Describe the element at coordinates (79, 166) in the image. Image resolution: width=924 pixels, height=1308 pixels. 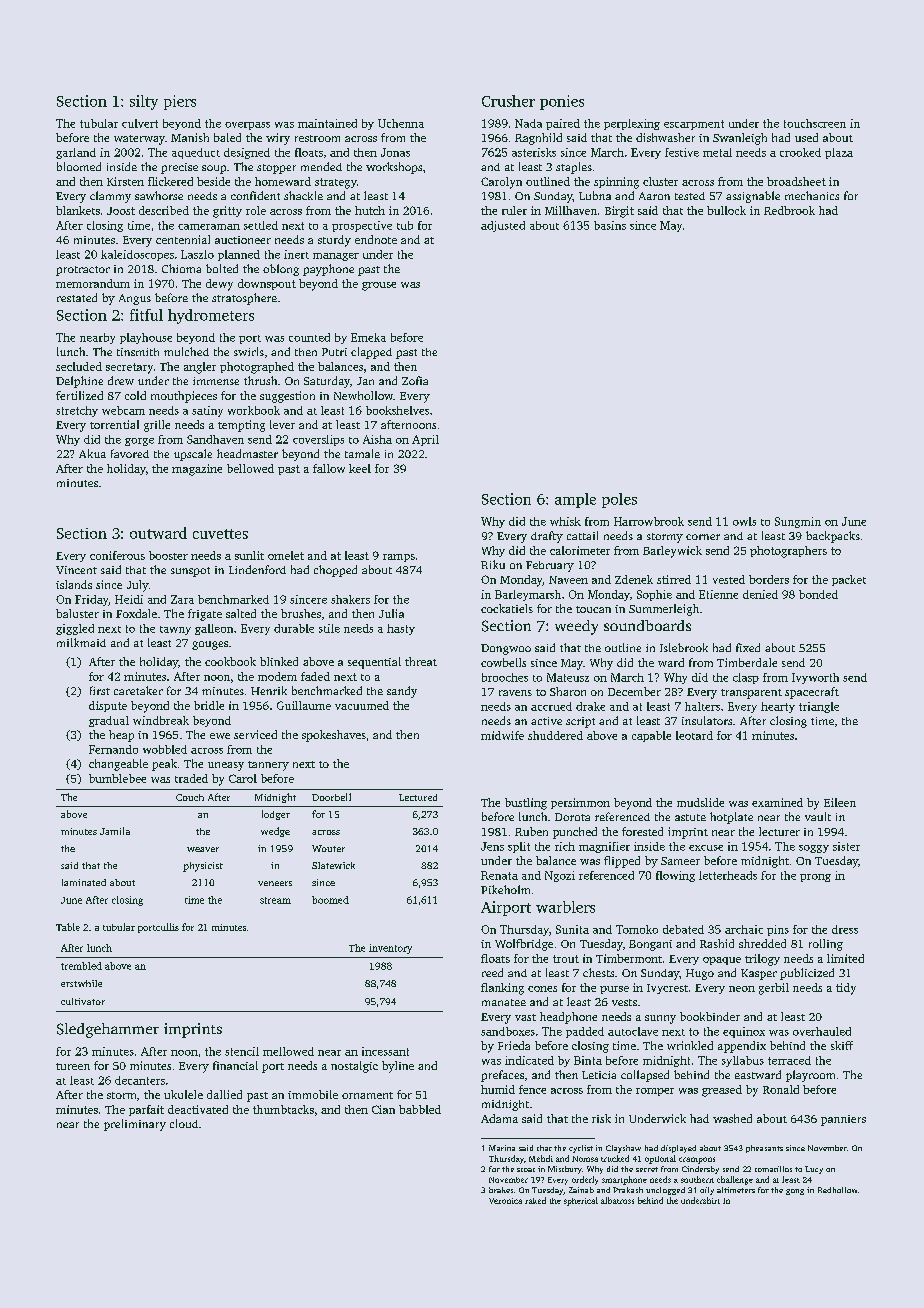
I see `bloomed` at that location.
